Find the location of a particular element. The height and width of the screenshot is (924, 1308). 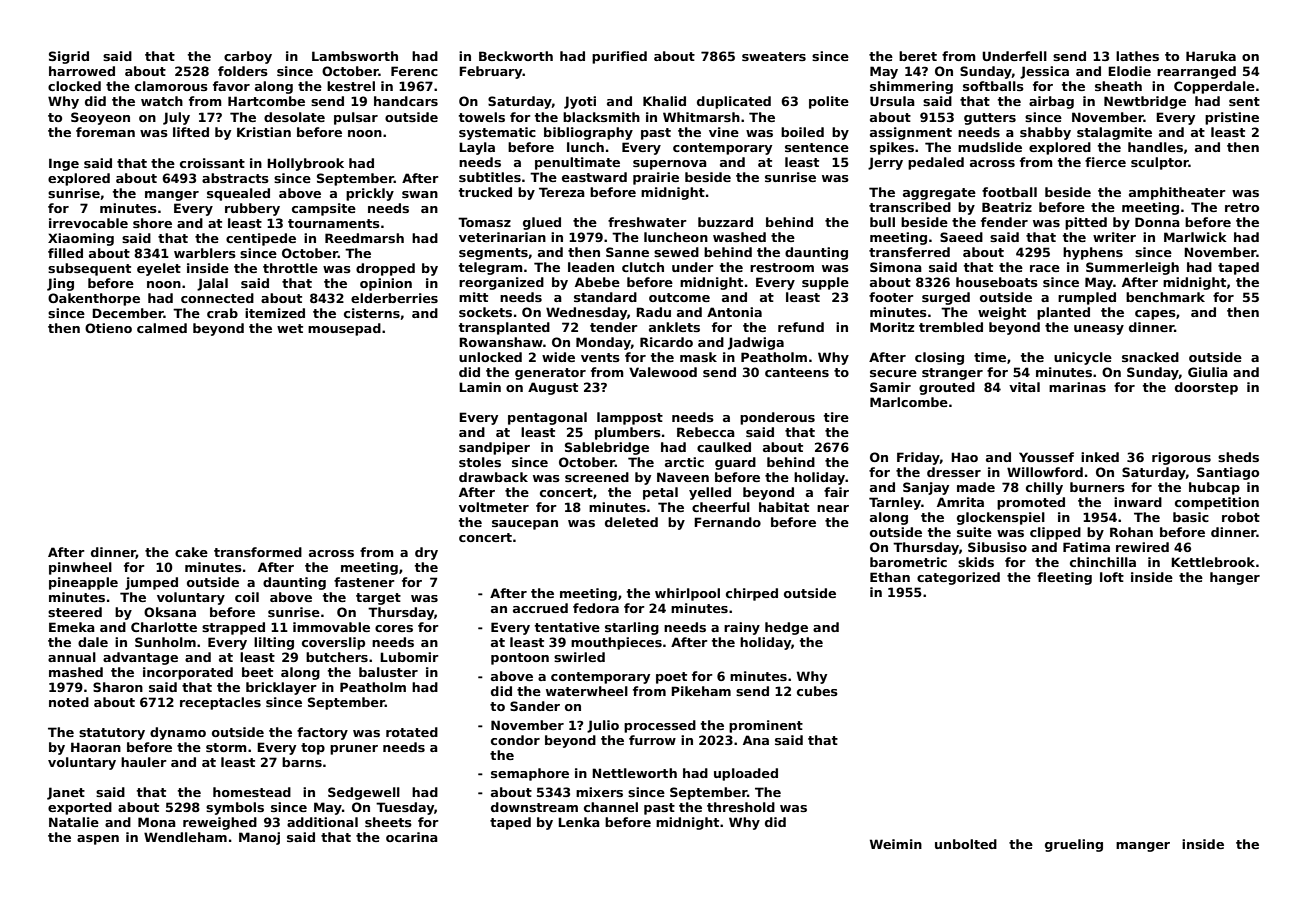

wet is located at coordinates (290, 328).
